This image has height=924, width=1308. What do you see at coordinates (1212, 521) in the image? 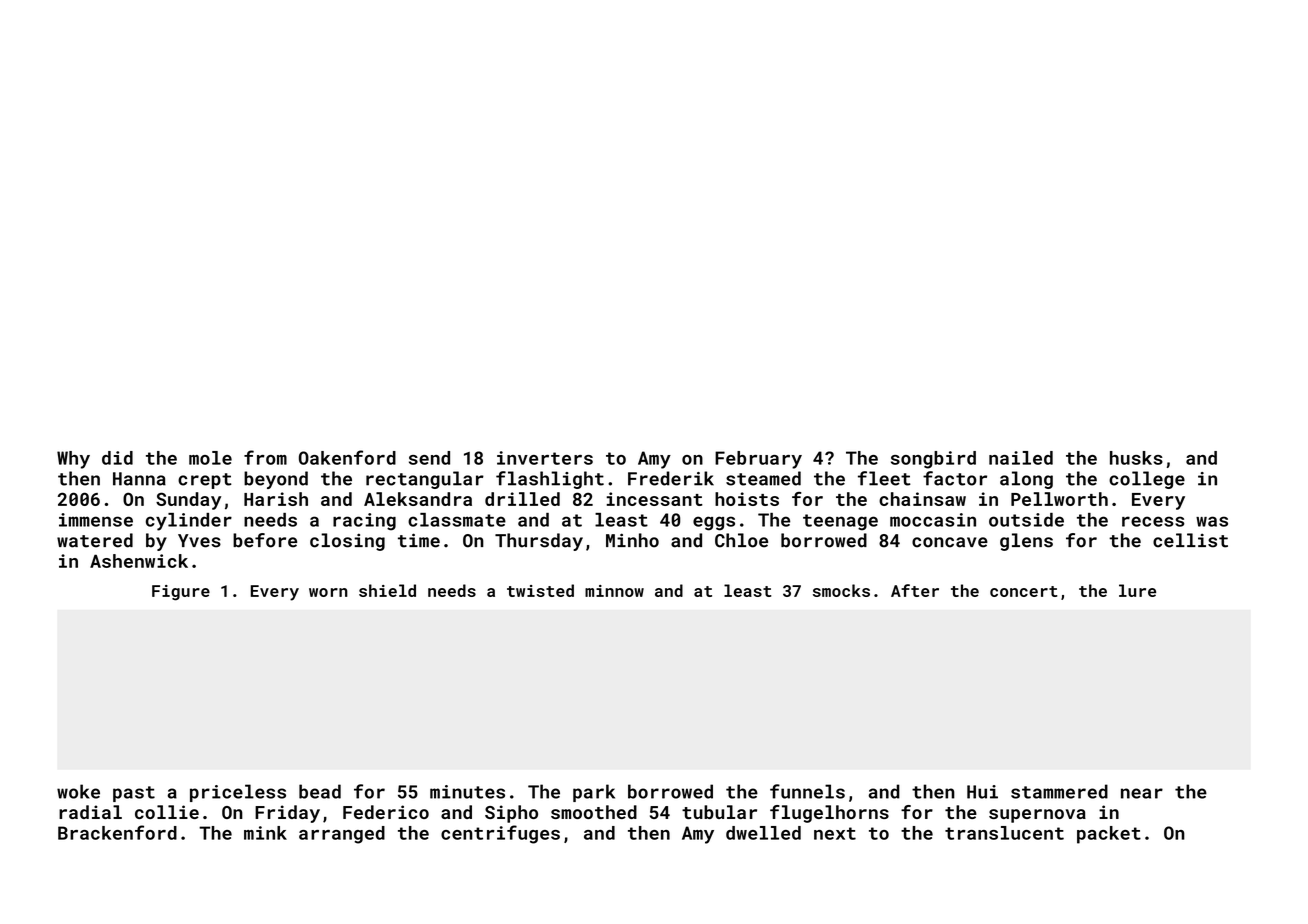
I see `was` at bounding box center [1212, 521].
